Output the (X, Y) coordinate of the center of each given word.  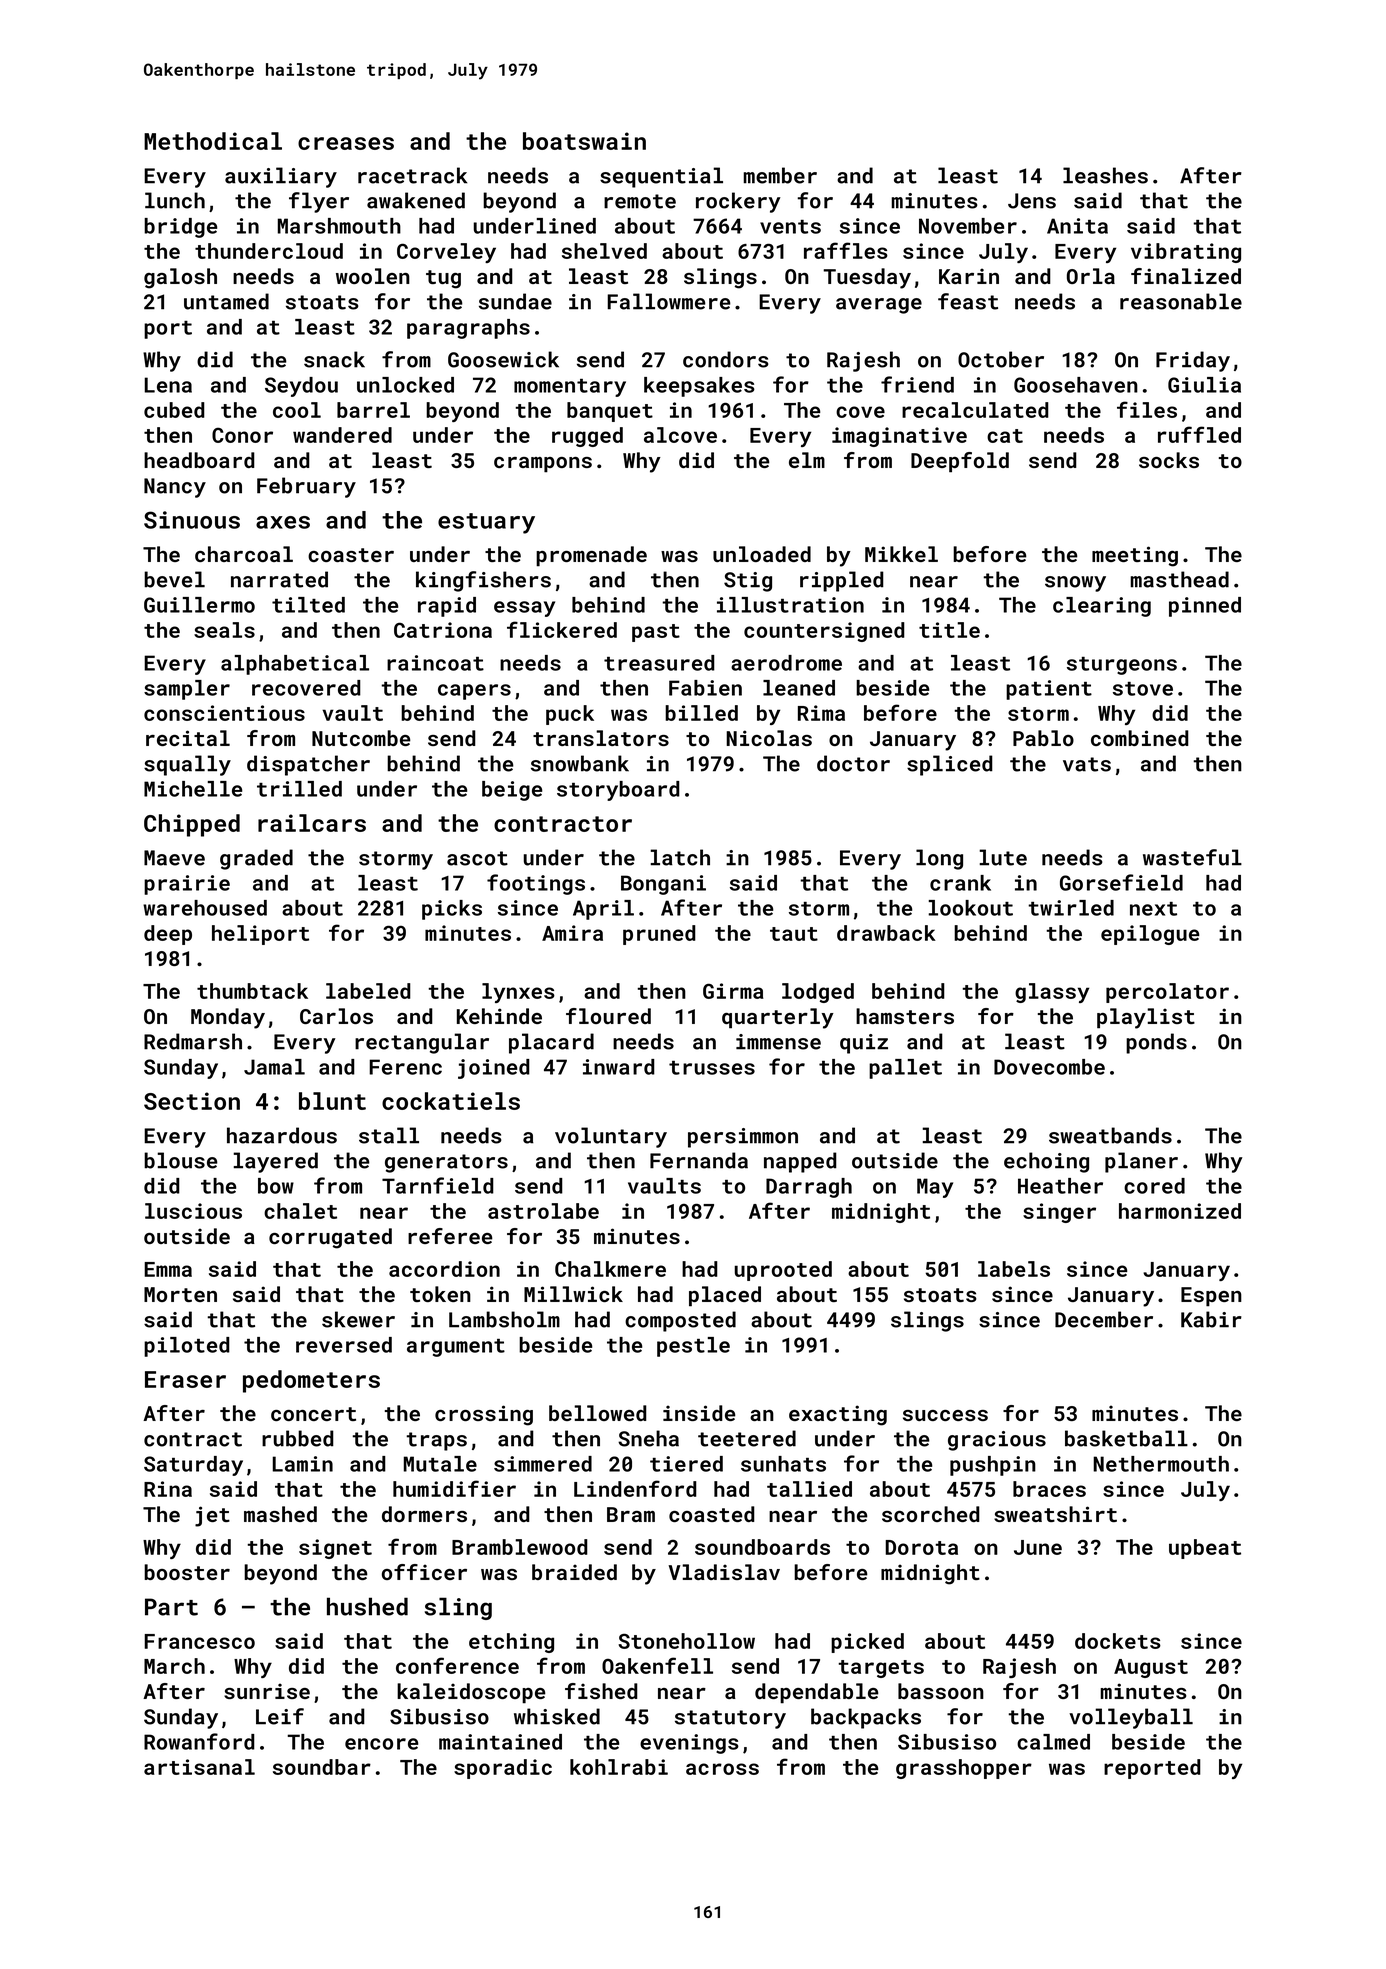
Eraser (185, 1379)
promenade (591, 556)
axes (283, 522)
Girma (733, 991)
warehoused (205, 908)
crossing (484, 1415)
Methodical (213, 141)
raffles (846, 250)
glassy (1052, 993)
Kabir (1211, 1319)
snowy (1075, 584)
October (1001, 359)
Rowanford (199, 1741)
